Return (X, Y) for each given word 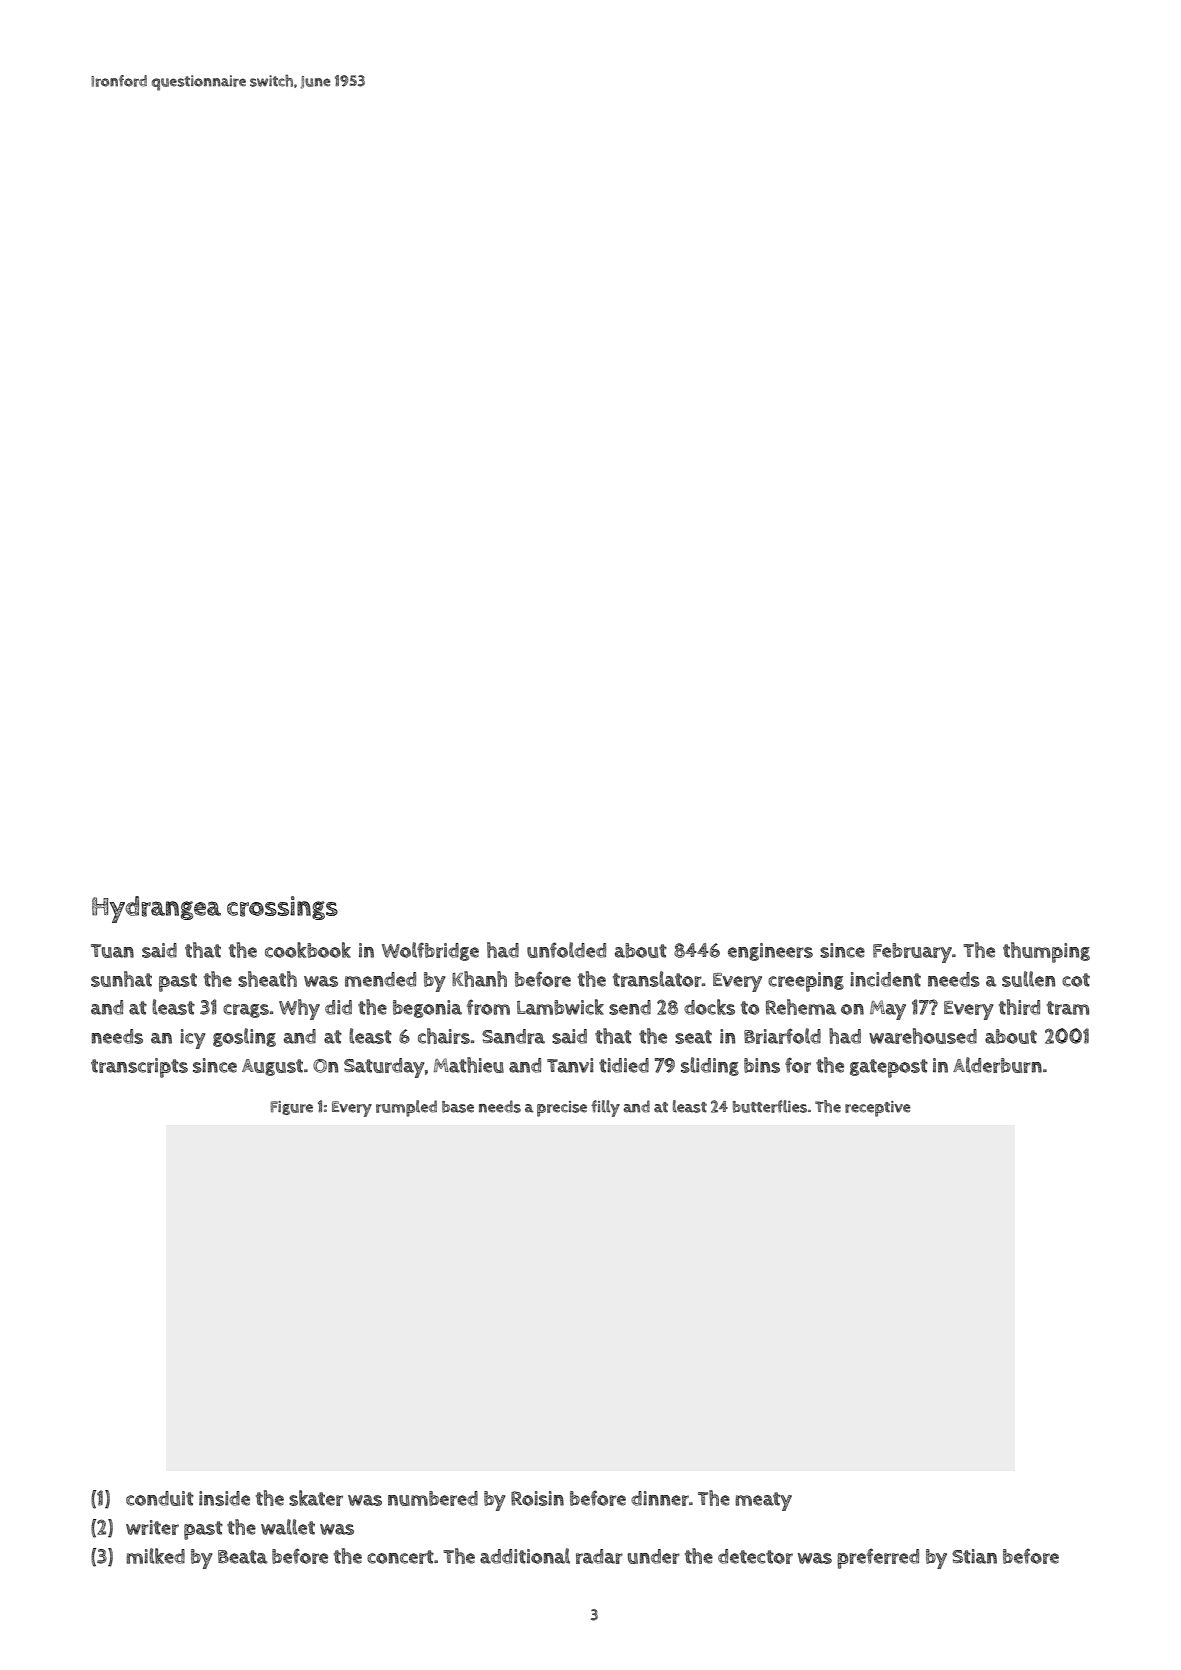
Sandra (513, 1036)
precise (562, 1109)
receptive (878, 1109)
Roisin (537, 1498)
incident (885, 979)
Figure (291, 1108)
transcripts (139, 1068)
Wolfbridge (430, 951)
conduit (160, 1498)
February (912, 953)
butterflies (770, 1106)
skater (316, 1498)
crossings (282, 908)
